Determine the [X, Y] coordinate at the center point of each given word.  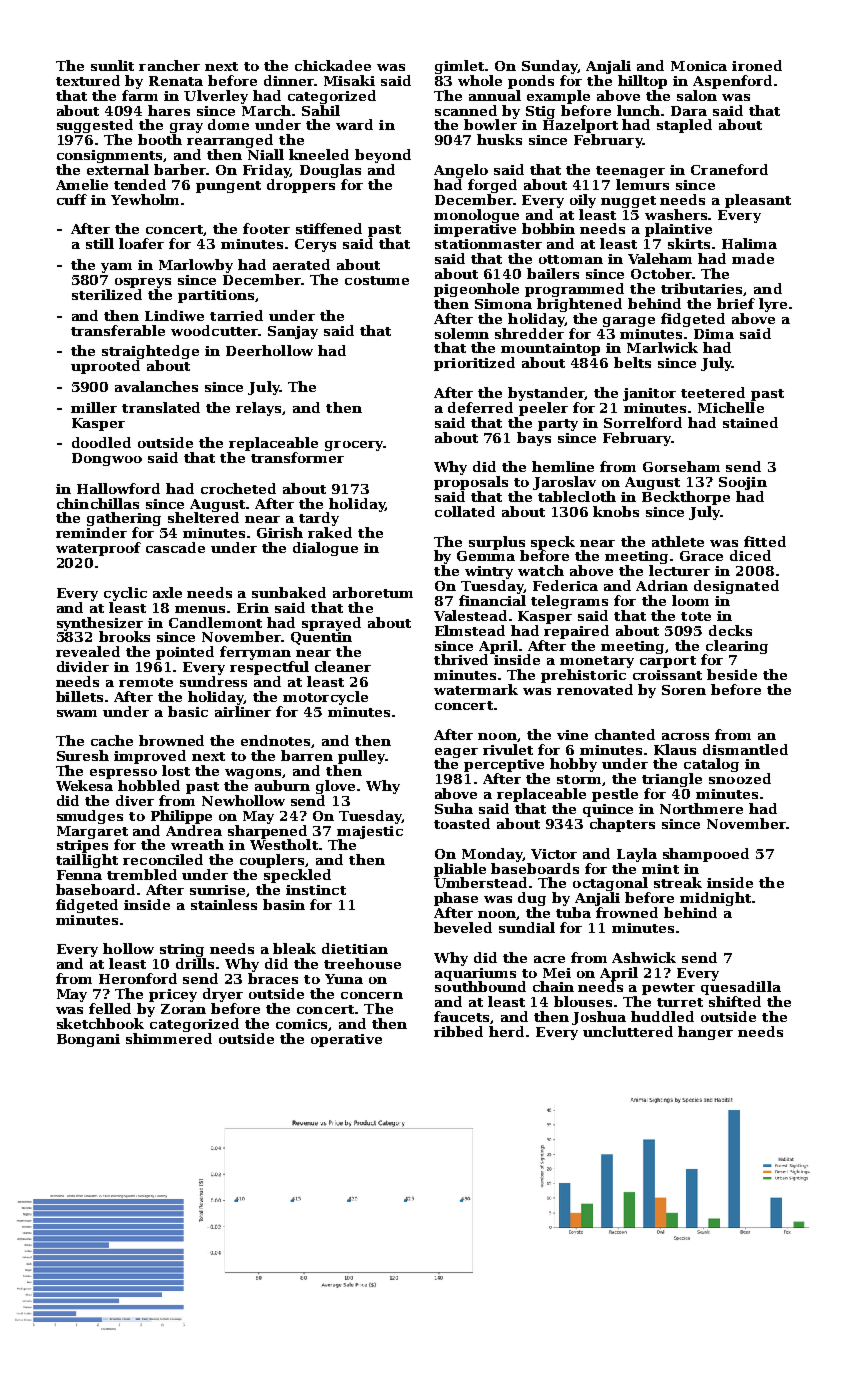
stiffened [329, 228]
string [182, 950]
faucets [462, 1017]
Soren [684, 690]
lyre [773, 305]
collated [465, 511]
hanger [705, 1033]
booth [160, 139]
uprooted [105, 367]
